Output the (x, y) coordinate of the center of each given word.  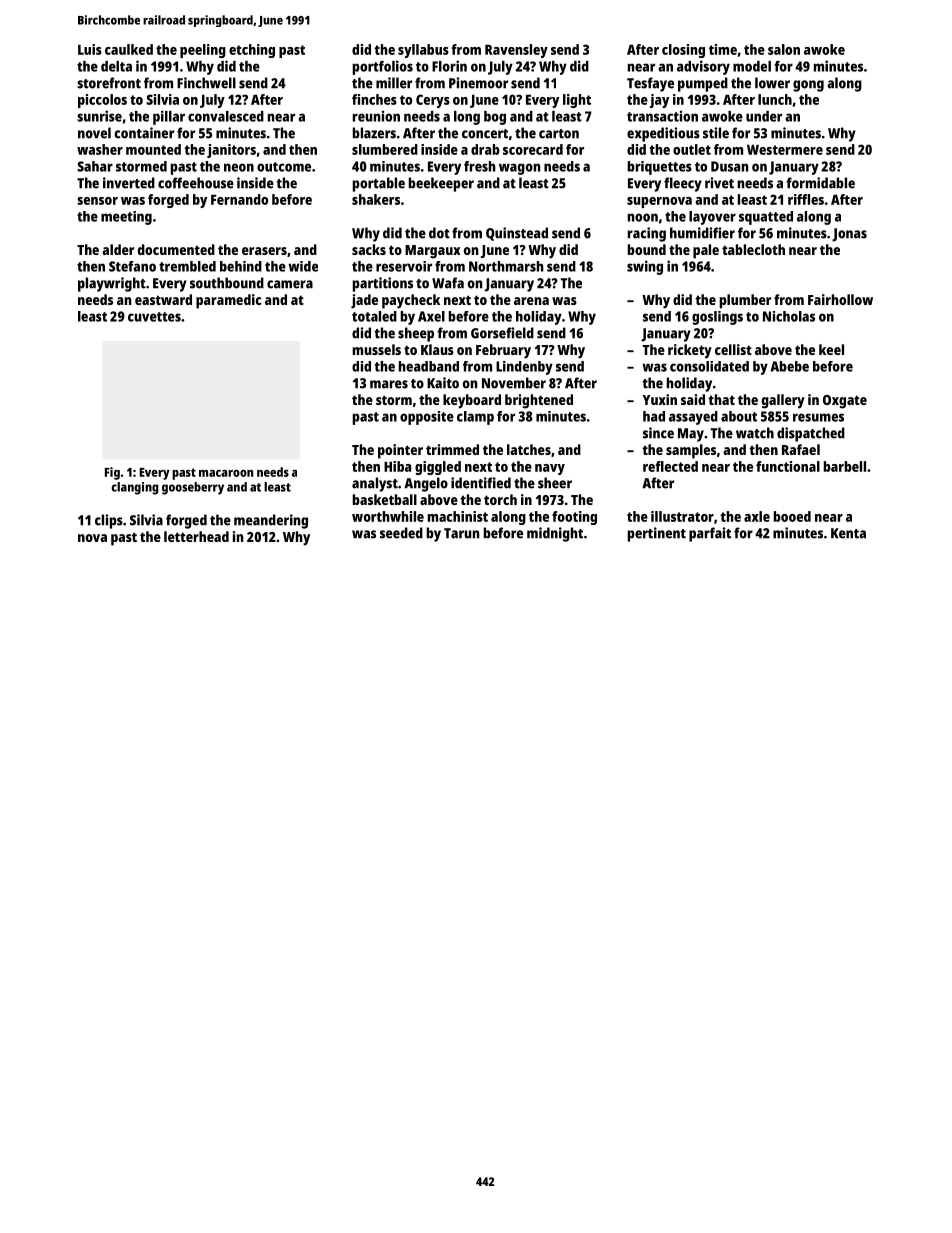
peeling (203, 51)
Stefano (132, 266)
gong (808, 86)
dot (439, 233)
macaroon (226, 473)
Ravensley (516, 51)
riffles (806, 199)
